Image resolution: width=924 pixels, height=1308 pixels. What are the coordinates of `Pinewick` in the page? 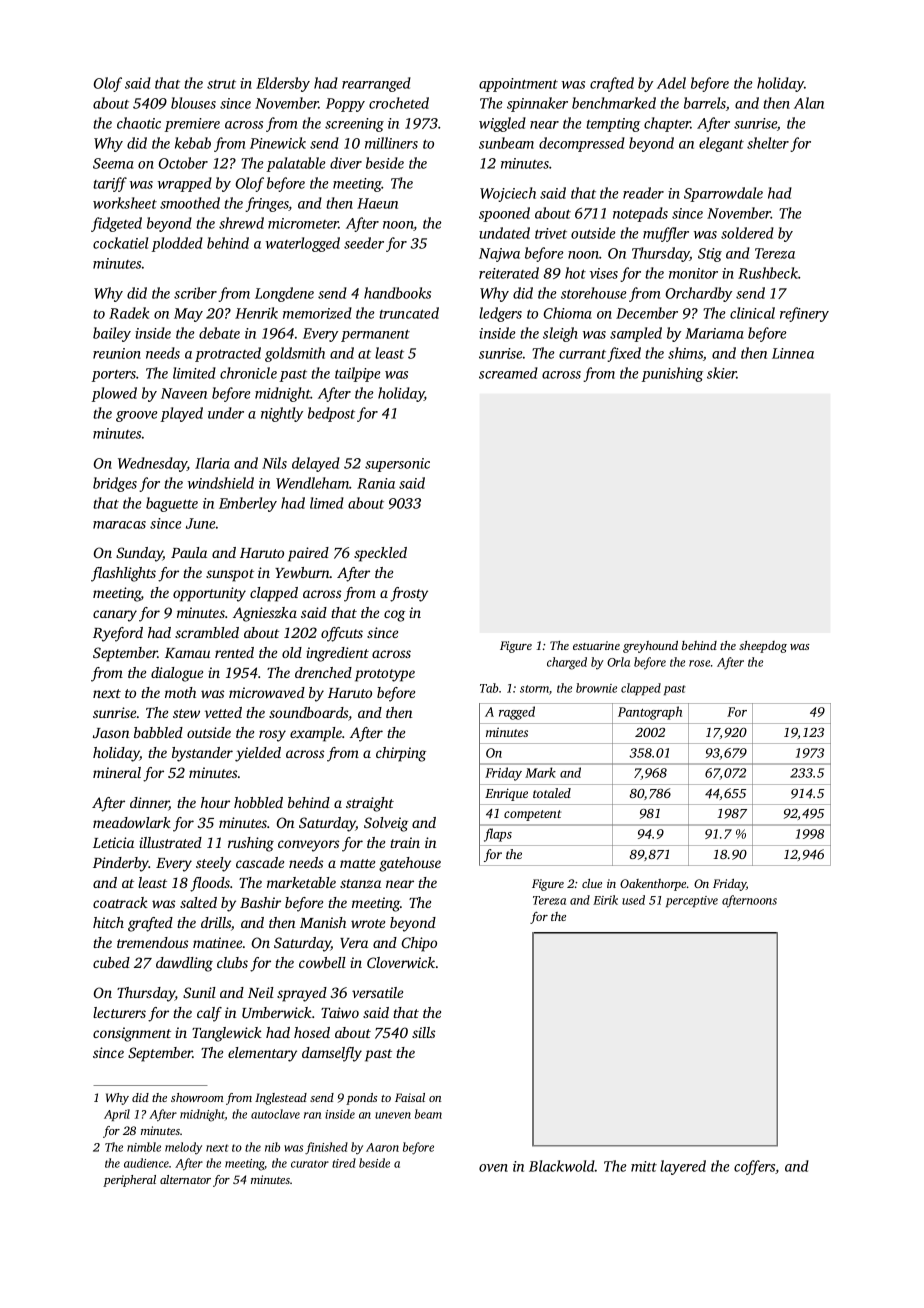 It's located at (278, 143).
